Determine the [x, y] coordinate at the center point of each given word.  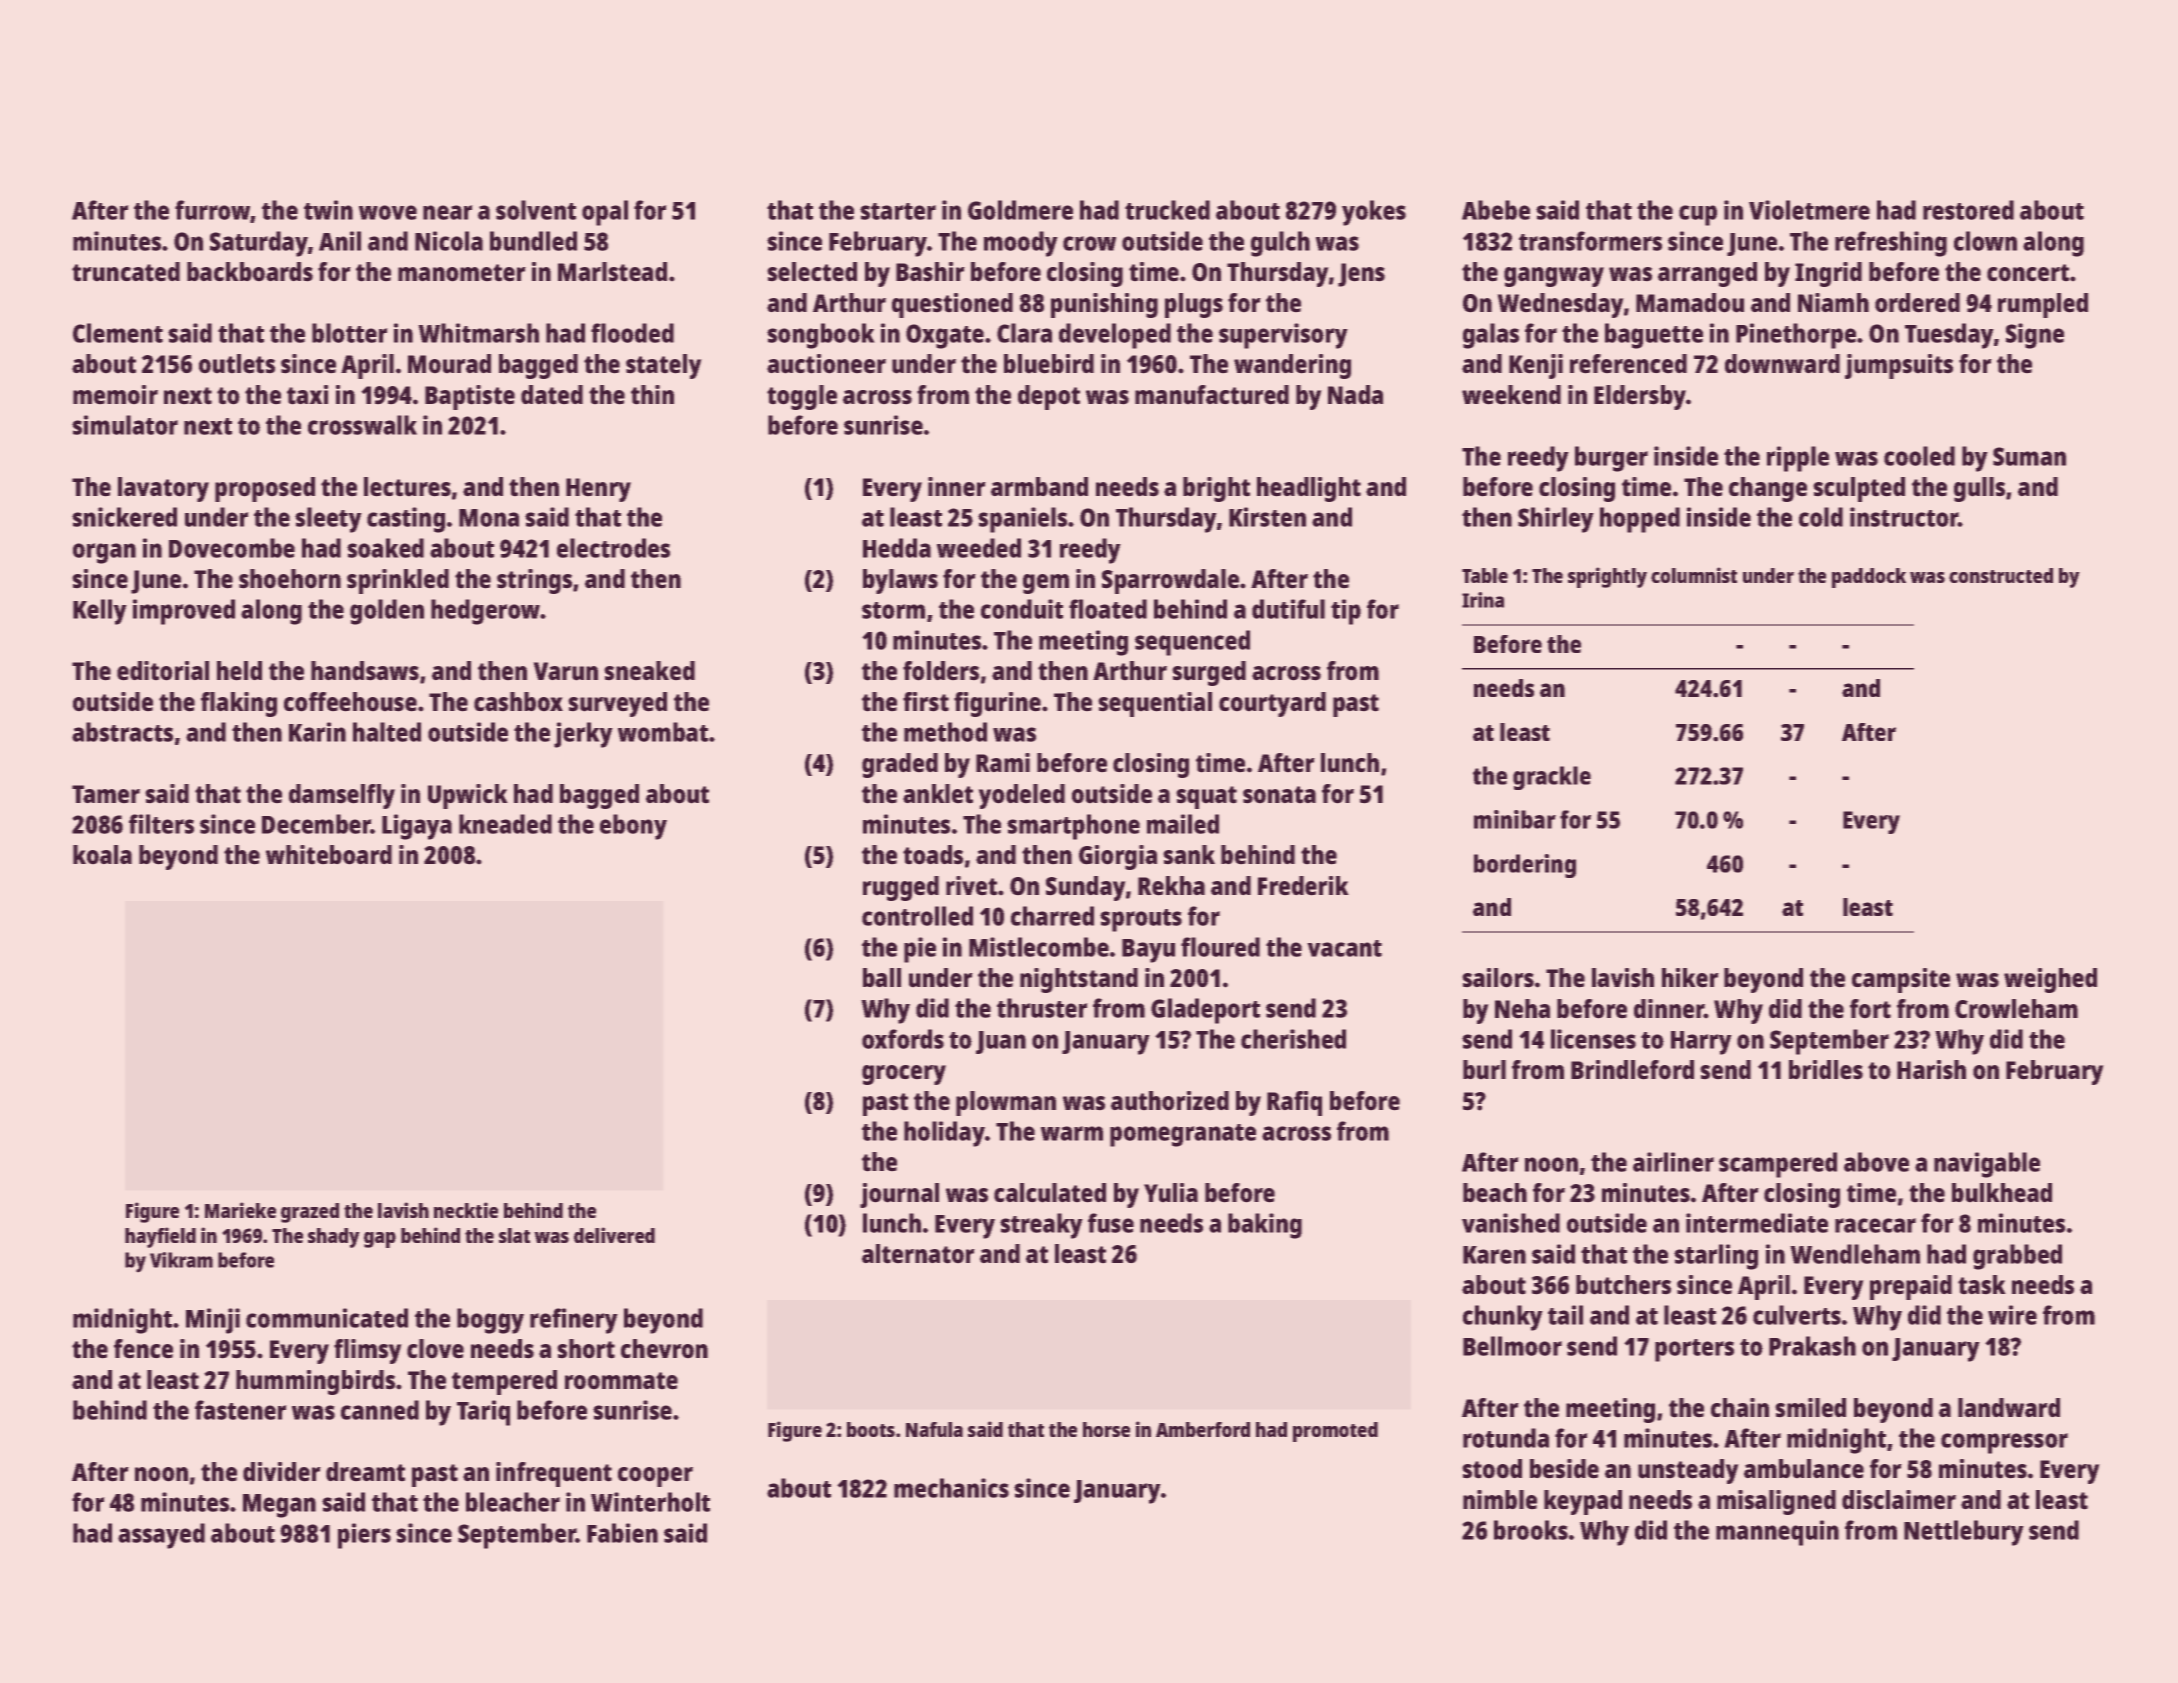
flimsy [368, 1351]
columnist [1694, 575]
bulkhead [2002, 1193]
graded [900, 765]
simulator [125, 425]
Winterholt [650, 1502]
